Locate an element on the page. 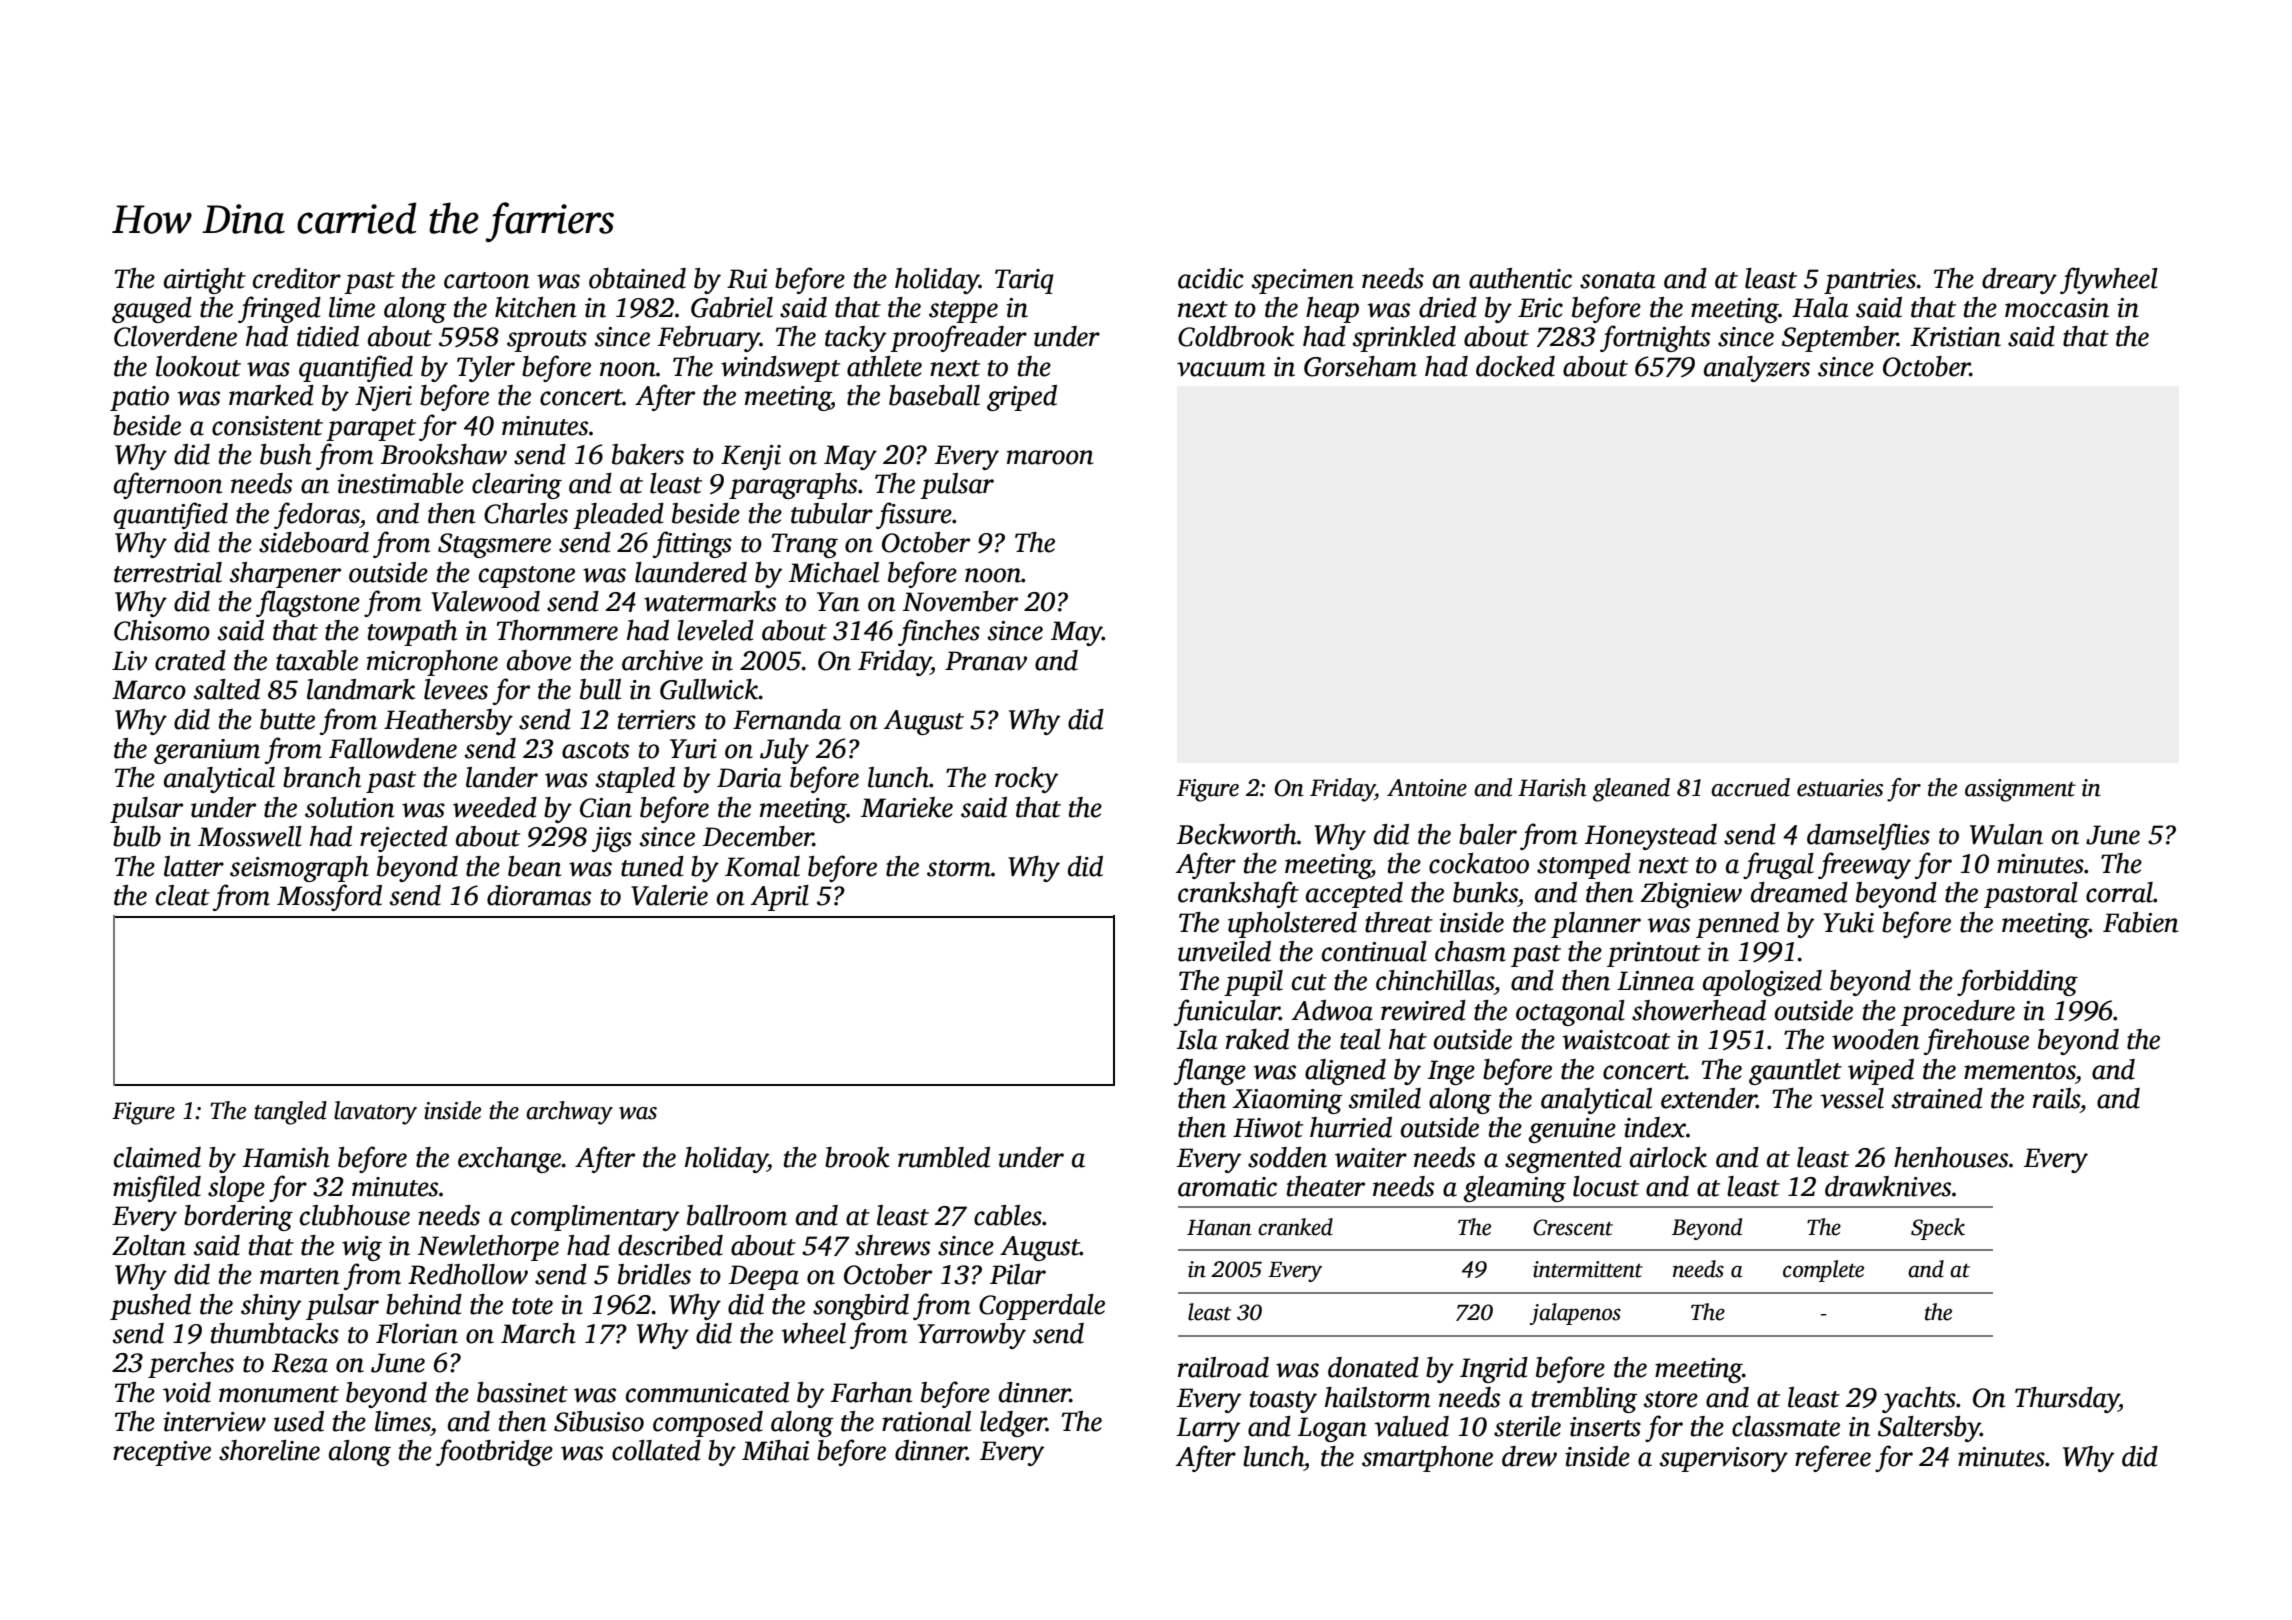  ledger is located at coordinates (1013, 1424).
